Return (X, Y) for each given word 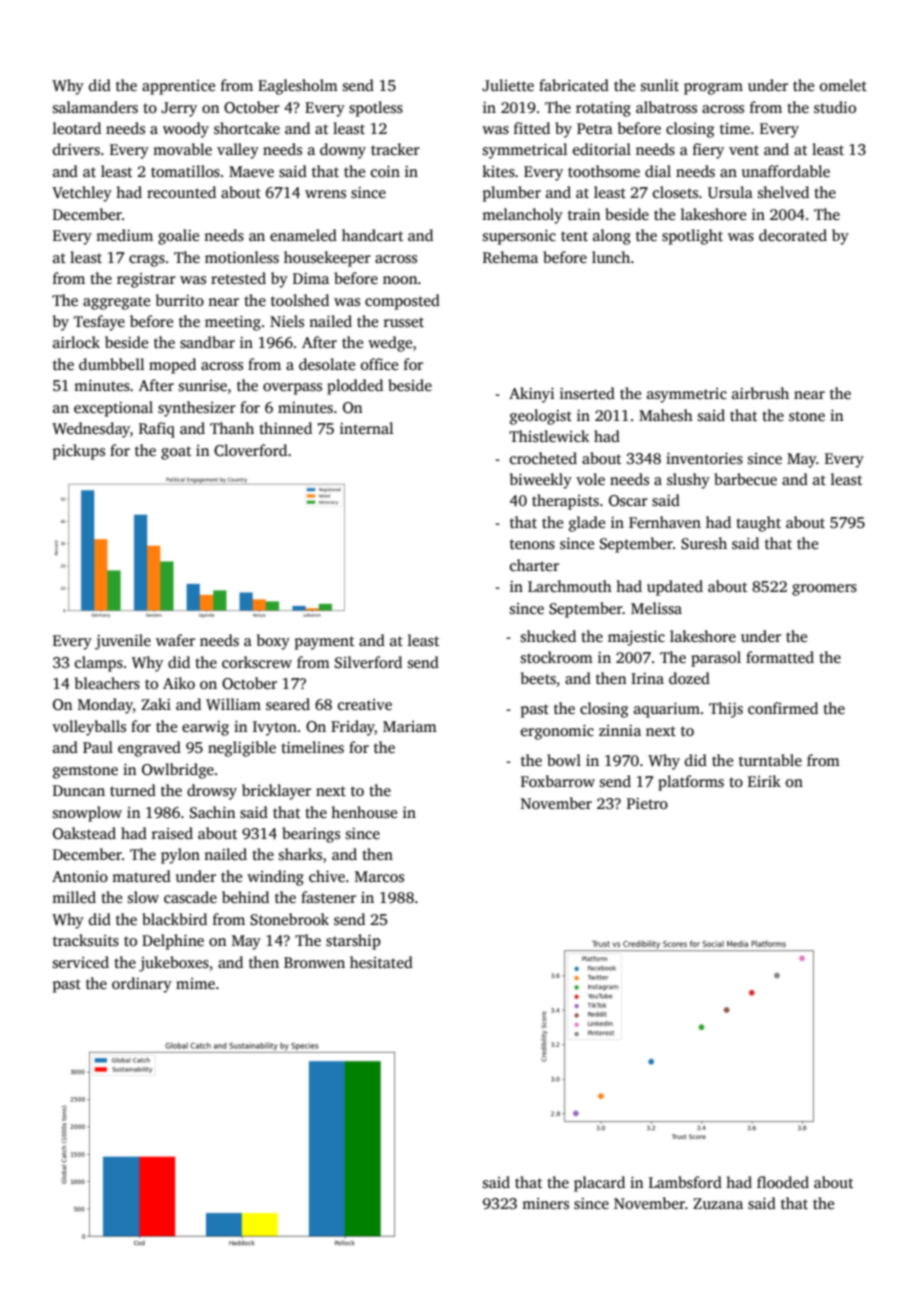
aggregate (116, 303)
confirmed (783, 708)
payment (324, 643)
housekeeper (327, 259)
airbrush (760, 393)
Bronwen (314, 962)
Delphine (173, 942)
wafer (175, 640)
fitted (532, 128)
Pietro (647, 803)
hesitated (381, 962)
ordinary (142, 985)
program (713, 89)
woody (186, 130)
